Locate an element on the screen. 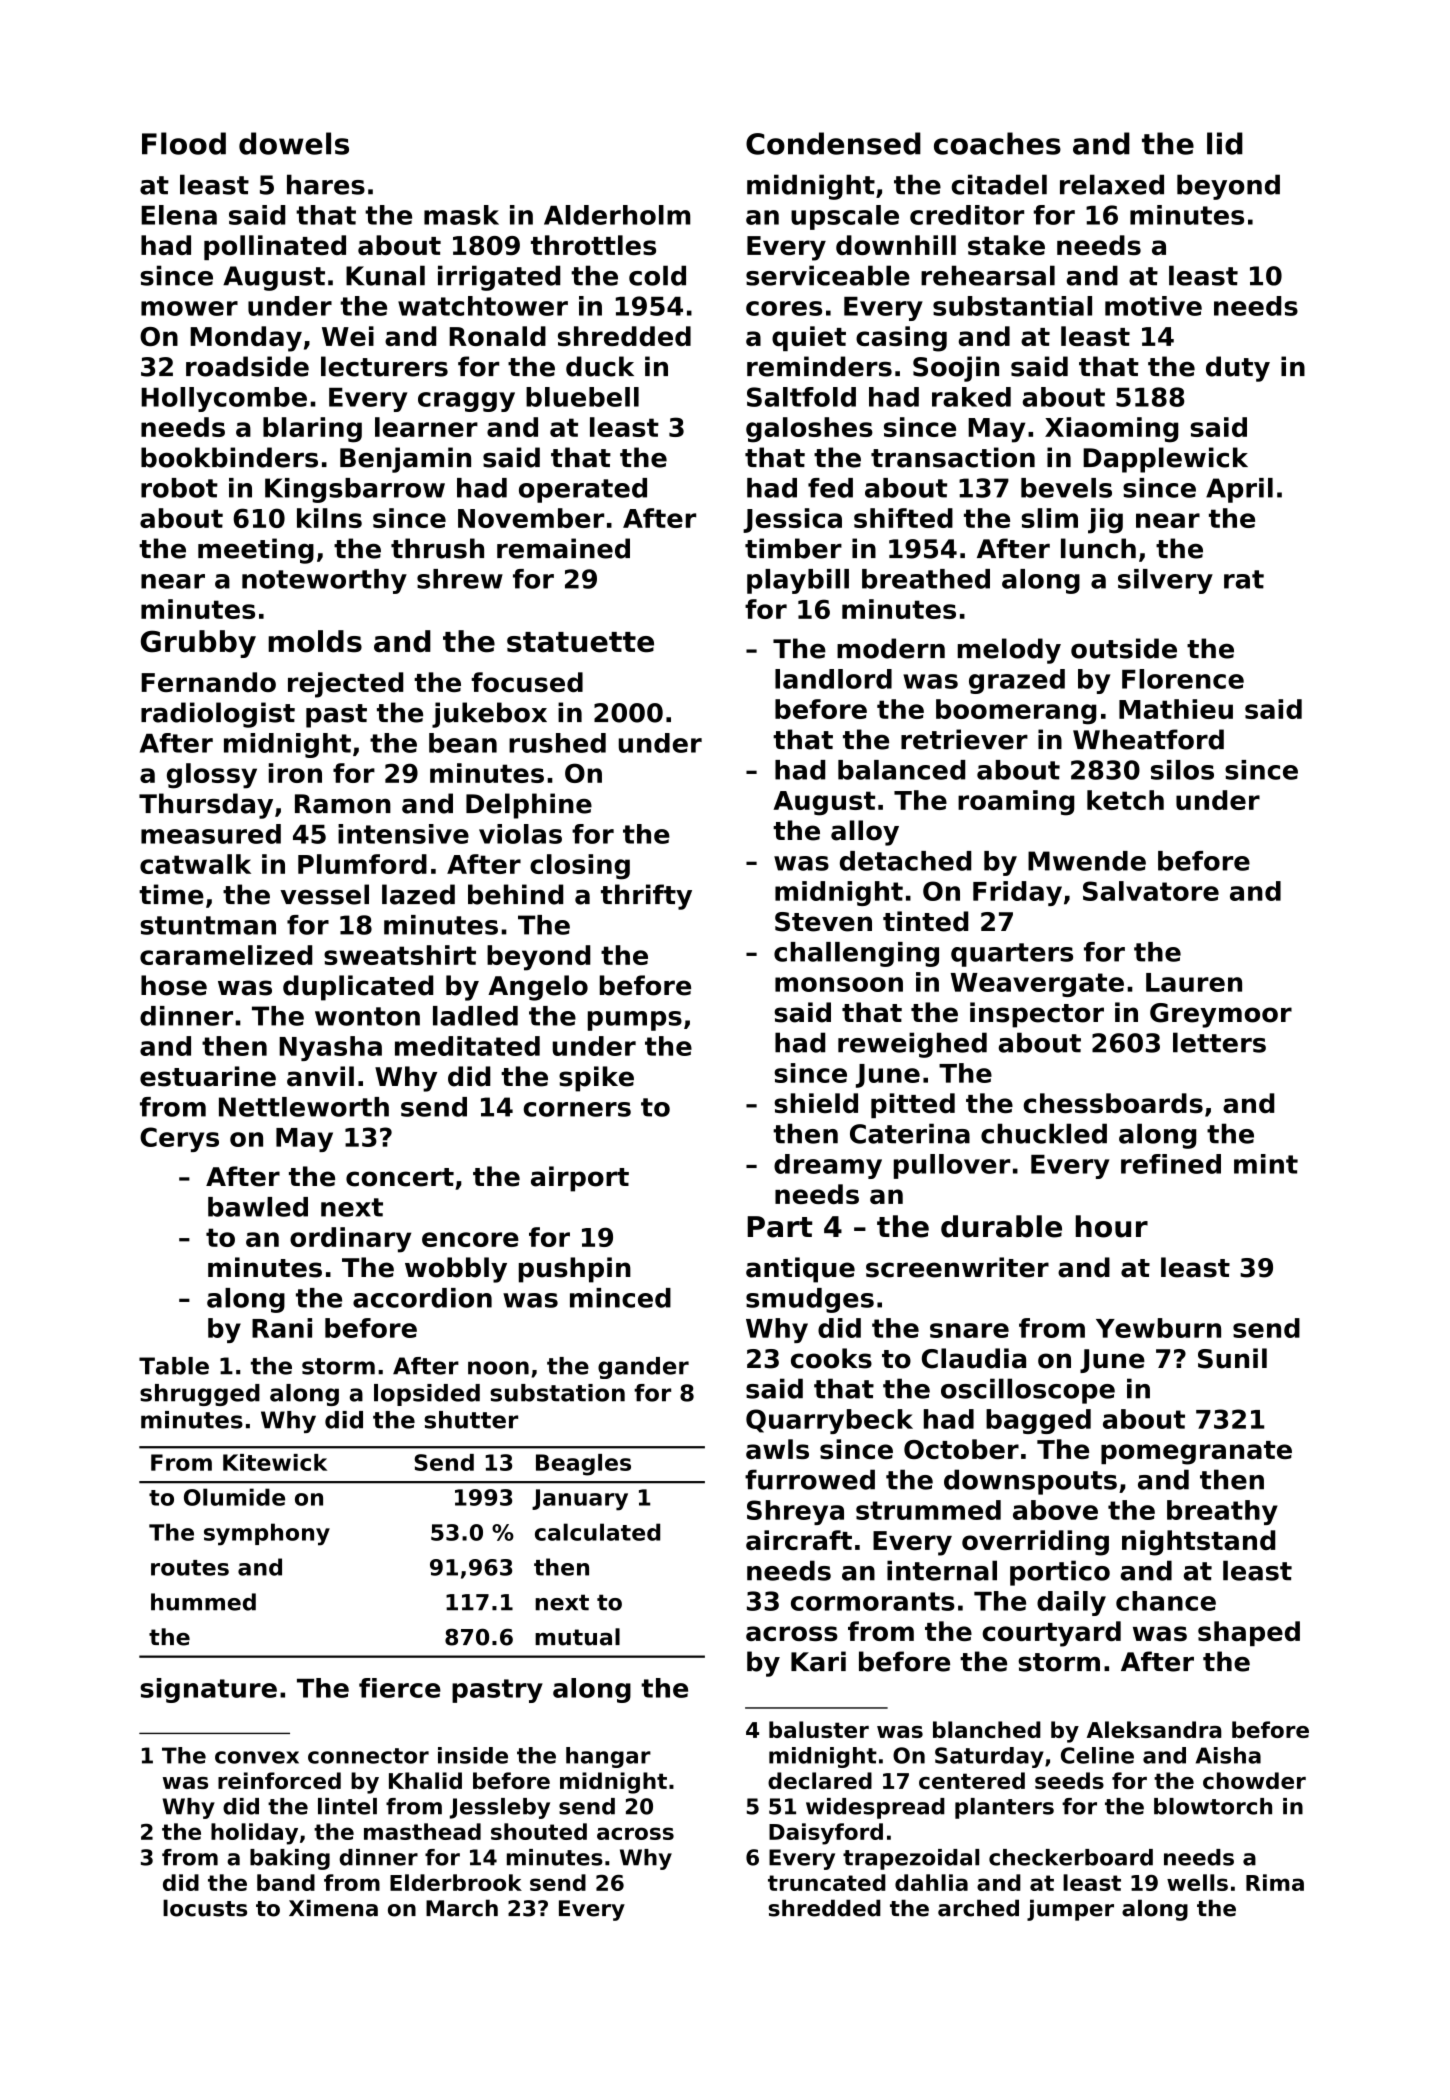 The width and height of the screenshot is (1450, 2100). inspector is located at coordinates (1037, 1015).
